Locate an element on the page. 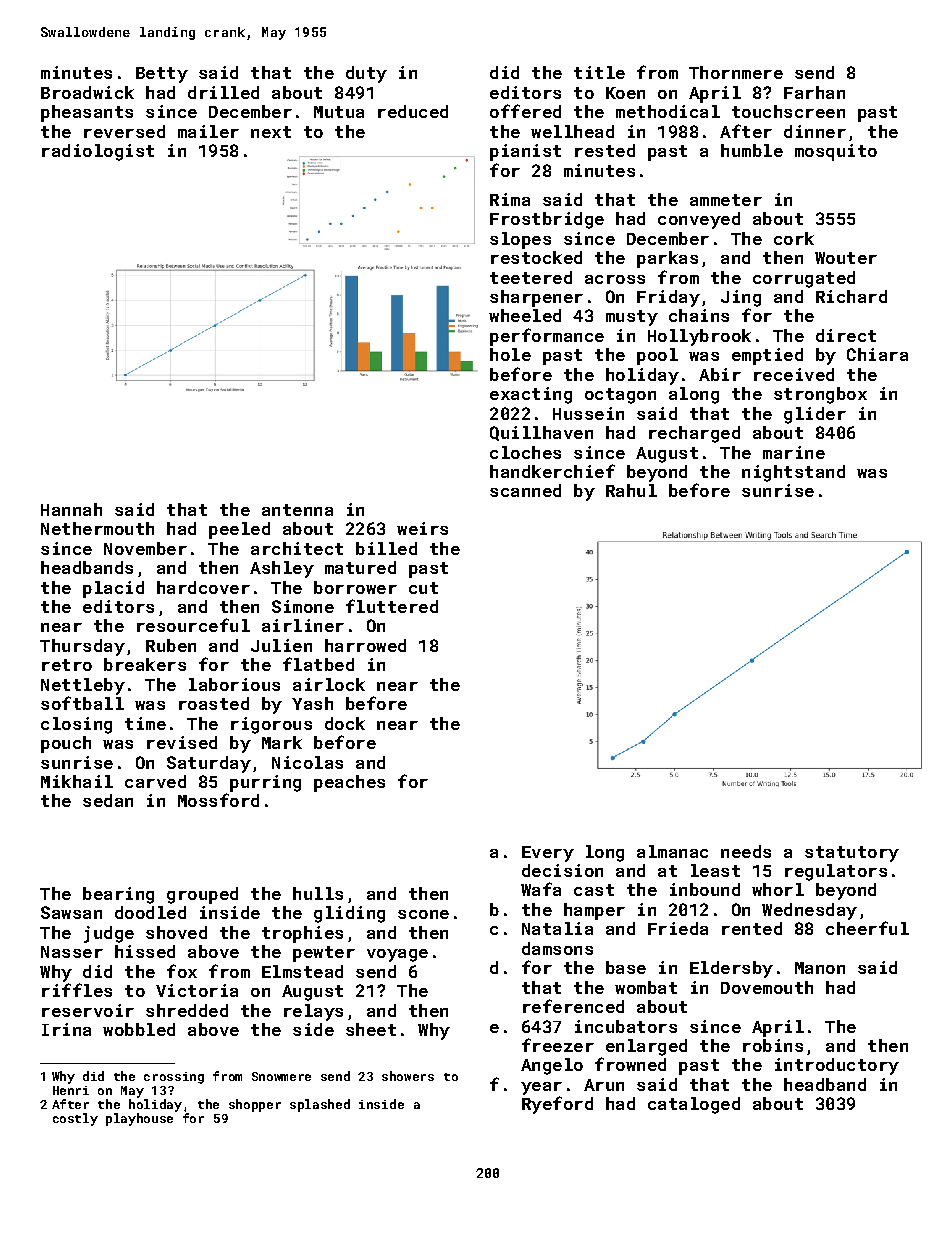 The image size is (952, 1233). Koen is located at coordinates (625, 93).
